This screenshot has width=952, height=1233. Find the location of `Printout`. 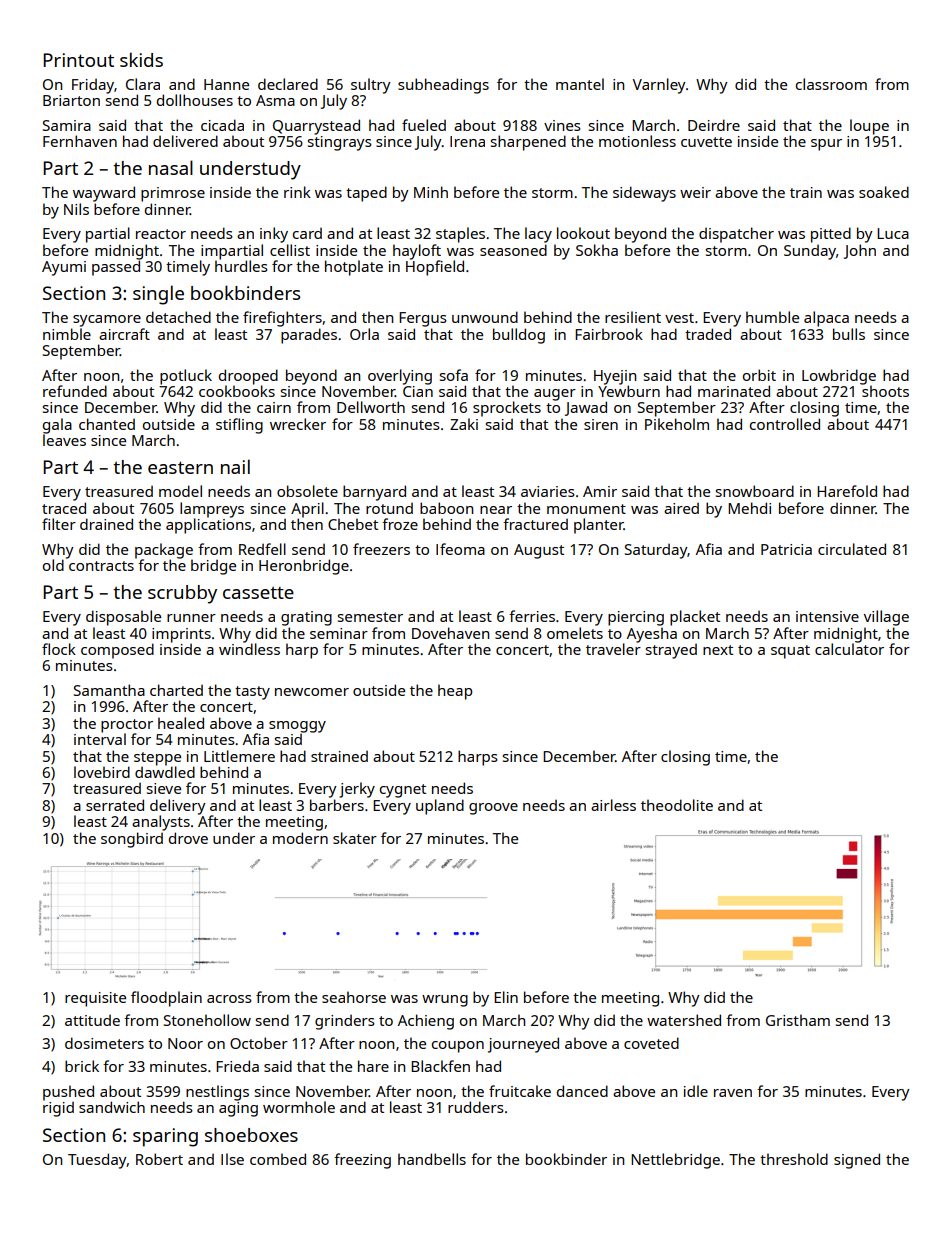

Printout is located at coordinates (78, 60).
